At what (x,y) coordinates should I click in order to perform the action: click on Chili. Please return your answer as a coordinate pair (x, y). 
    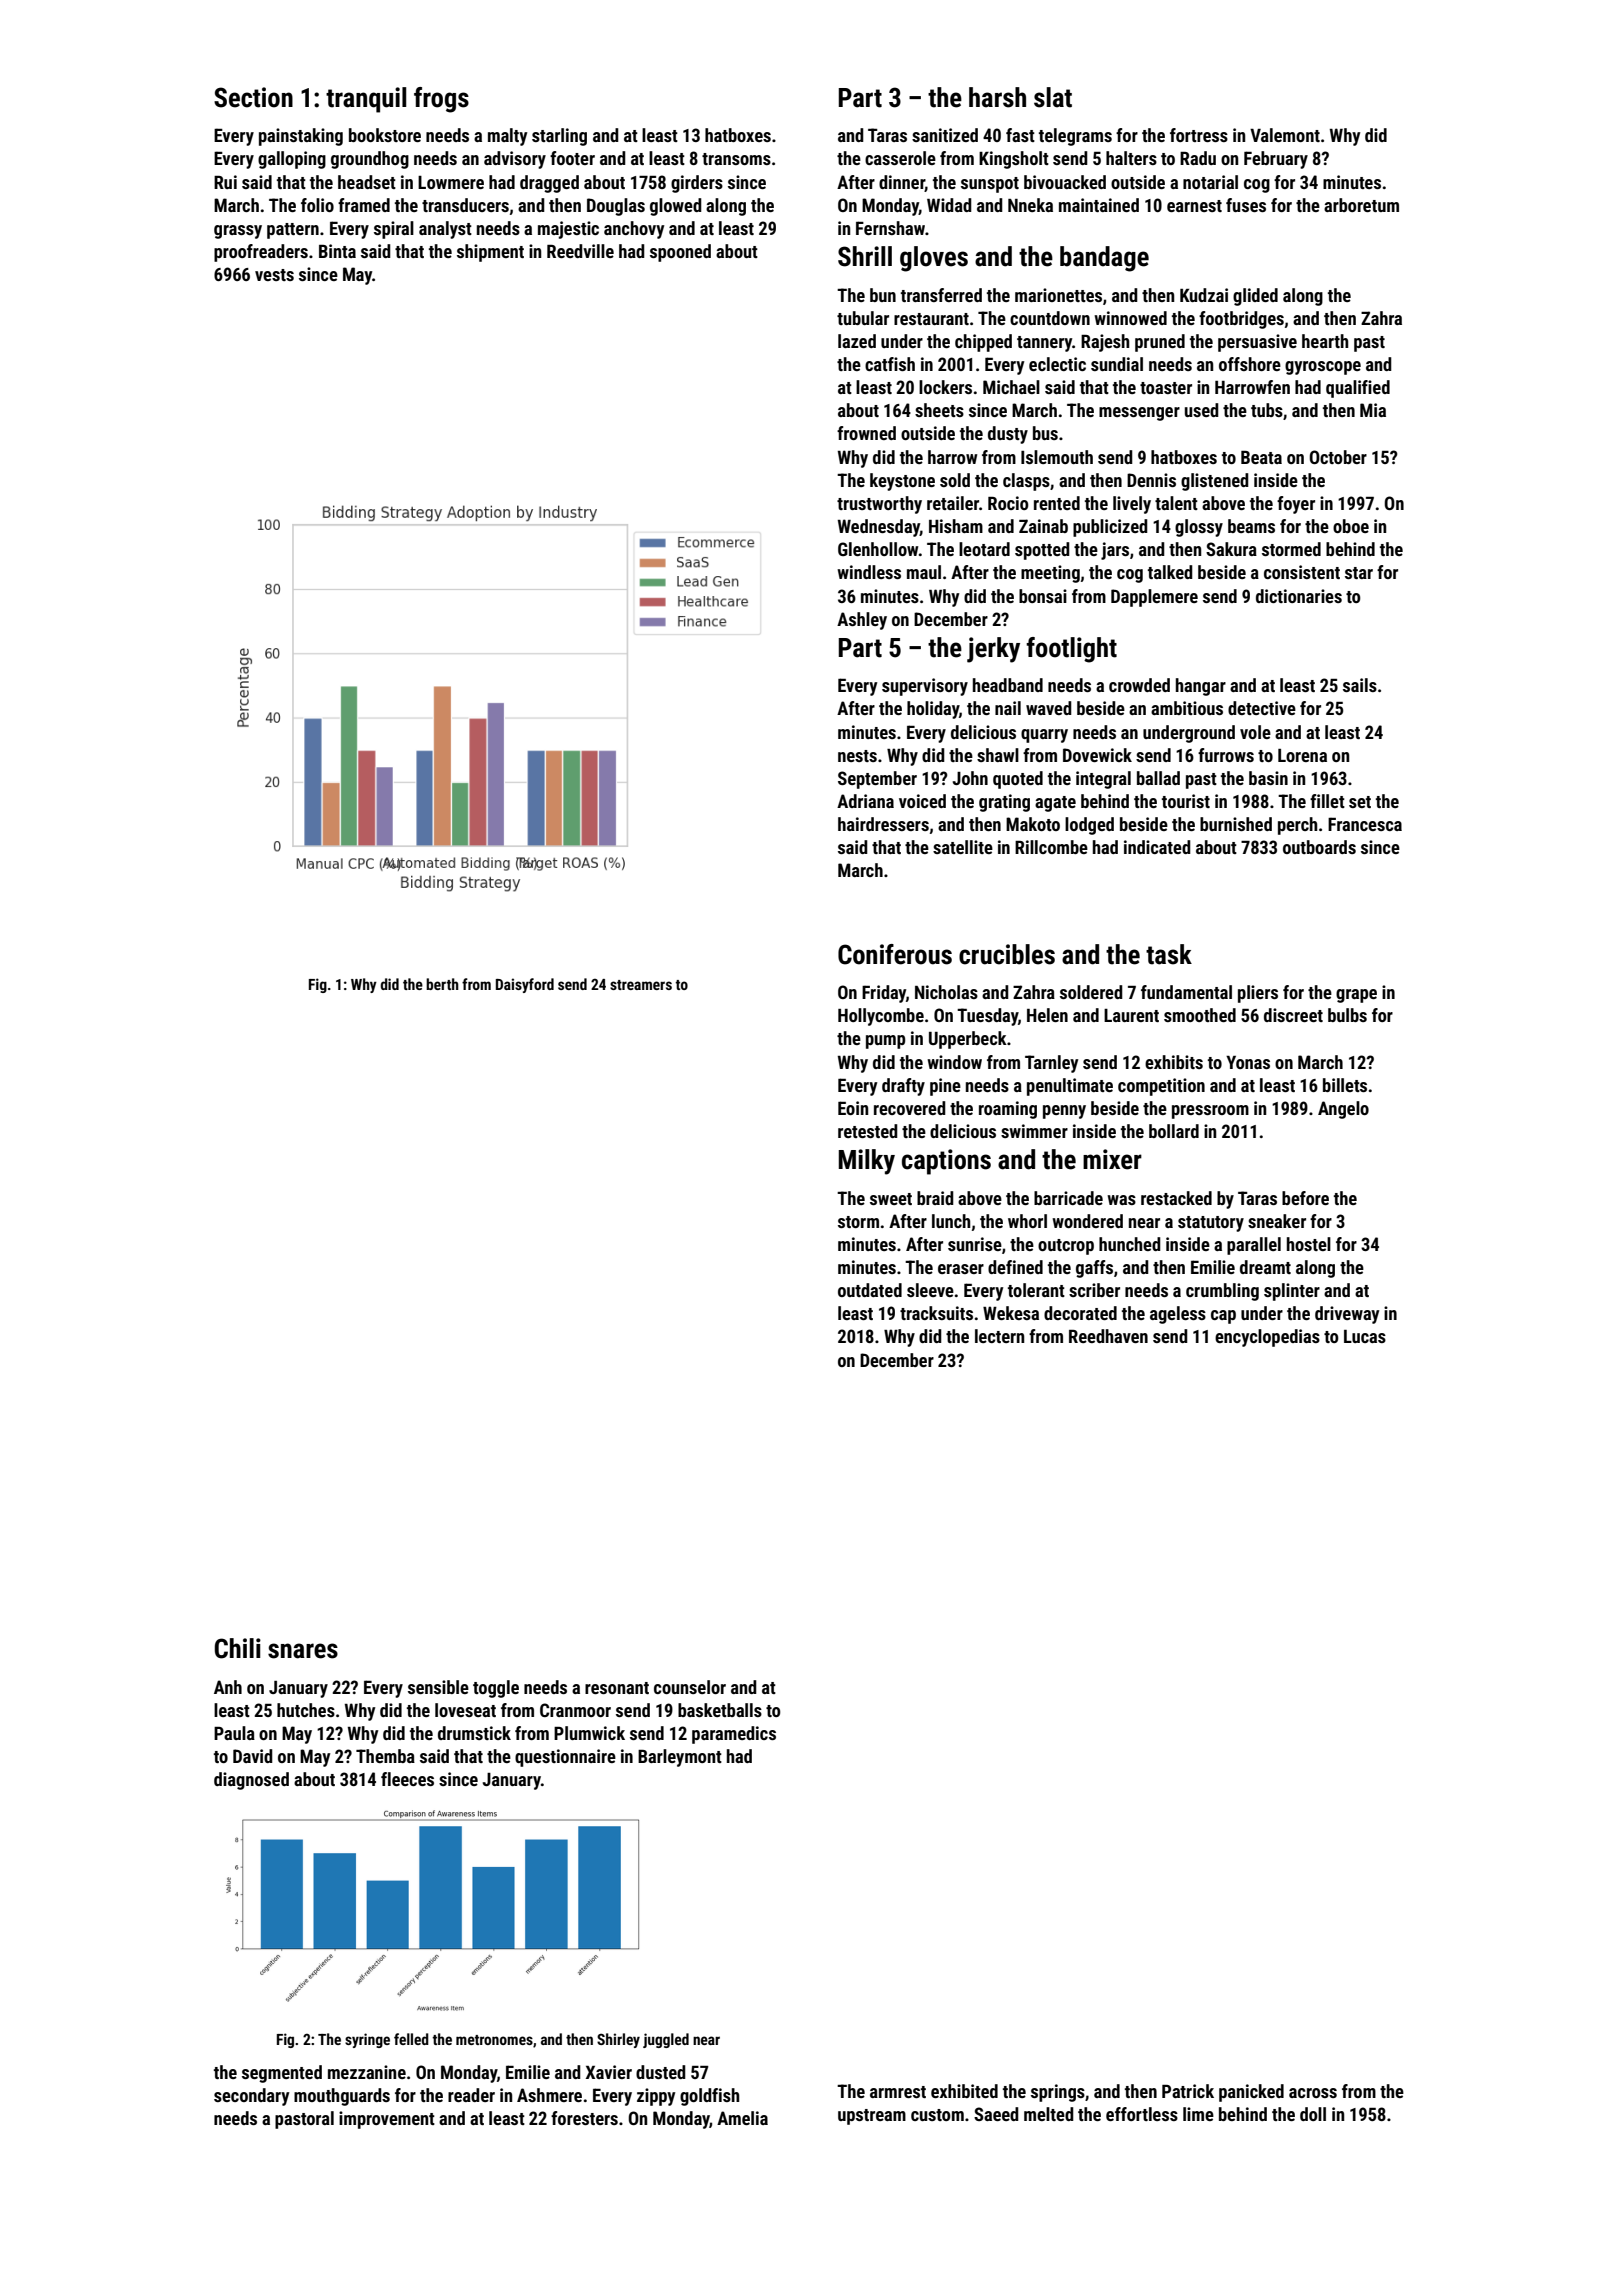
    Looking at the image, I should click on (238, 1648).
